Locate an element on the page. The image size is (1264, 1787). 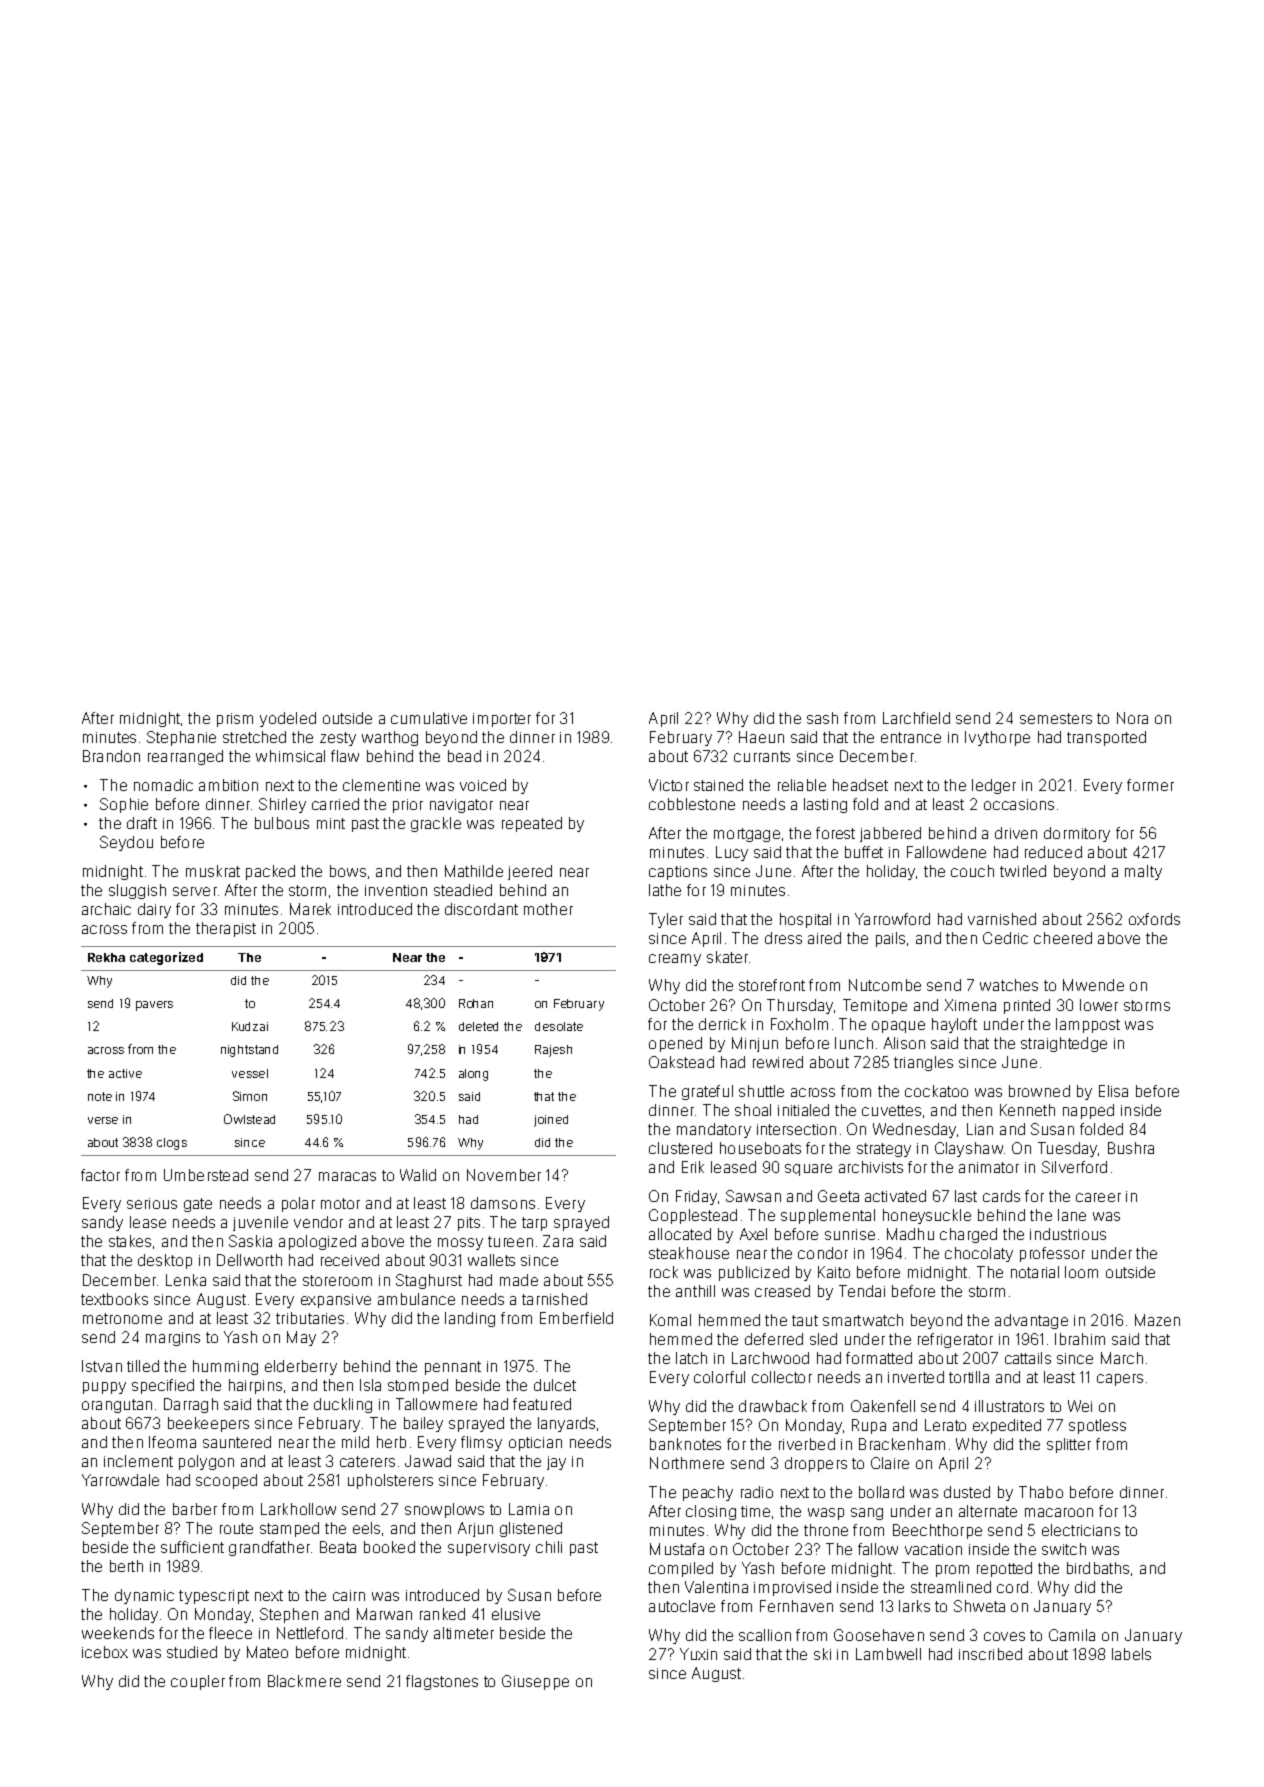
Stephanie is located at coordinates (181, 738).
